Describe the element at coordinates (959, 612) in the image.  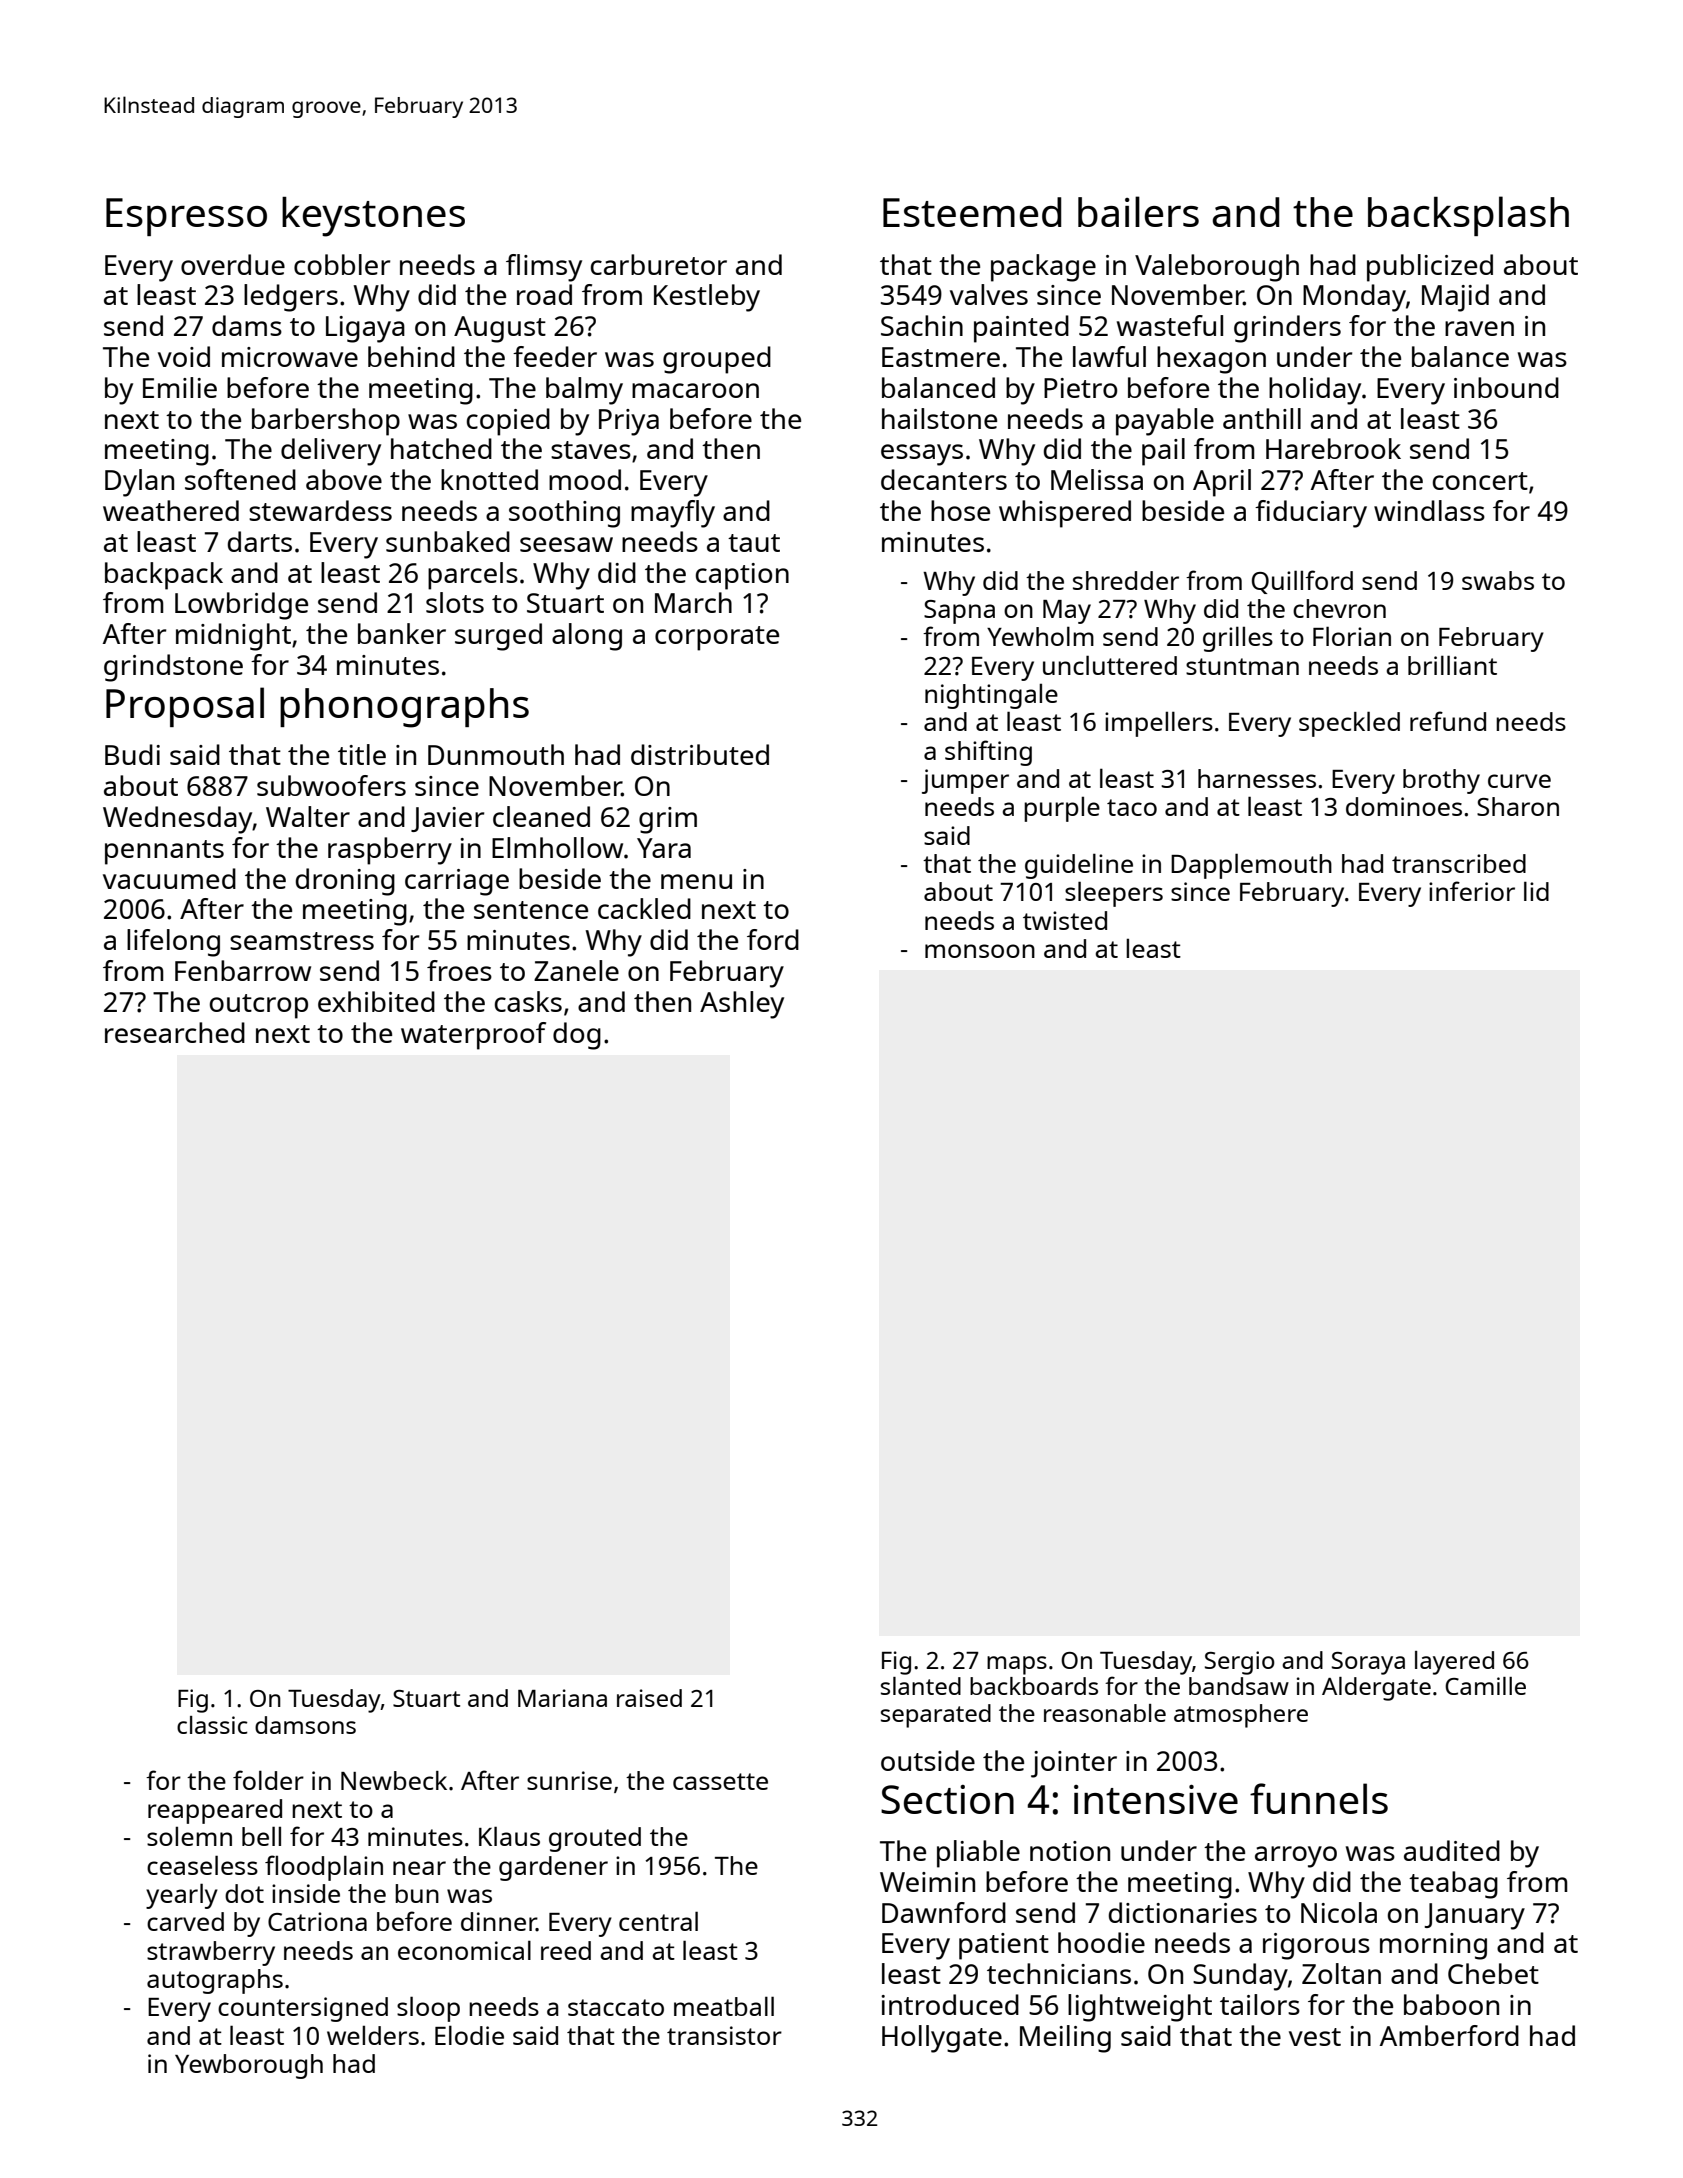
I see `Sapna` at that location.
